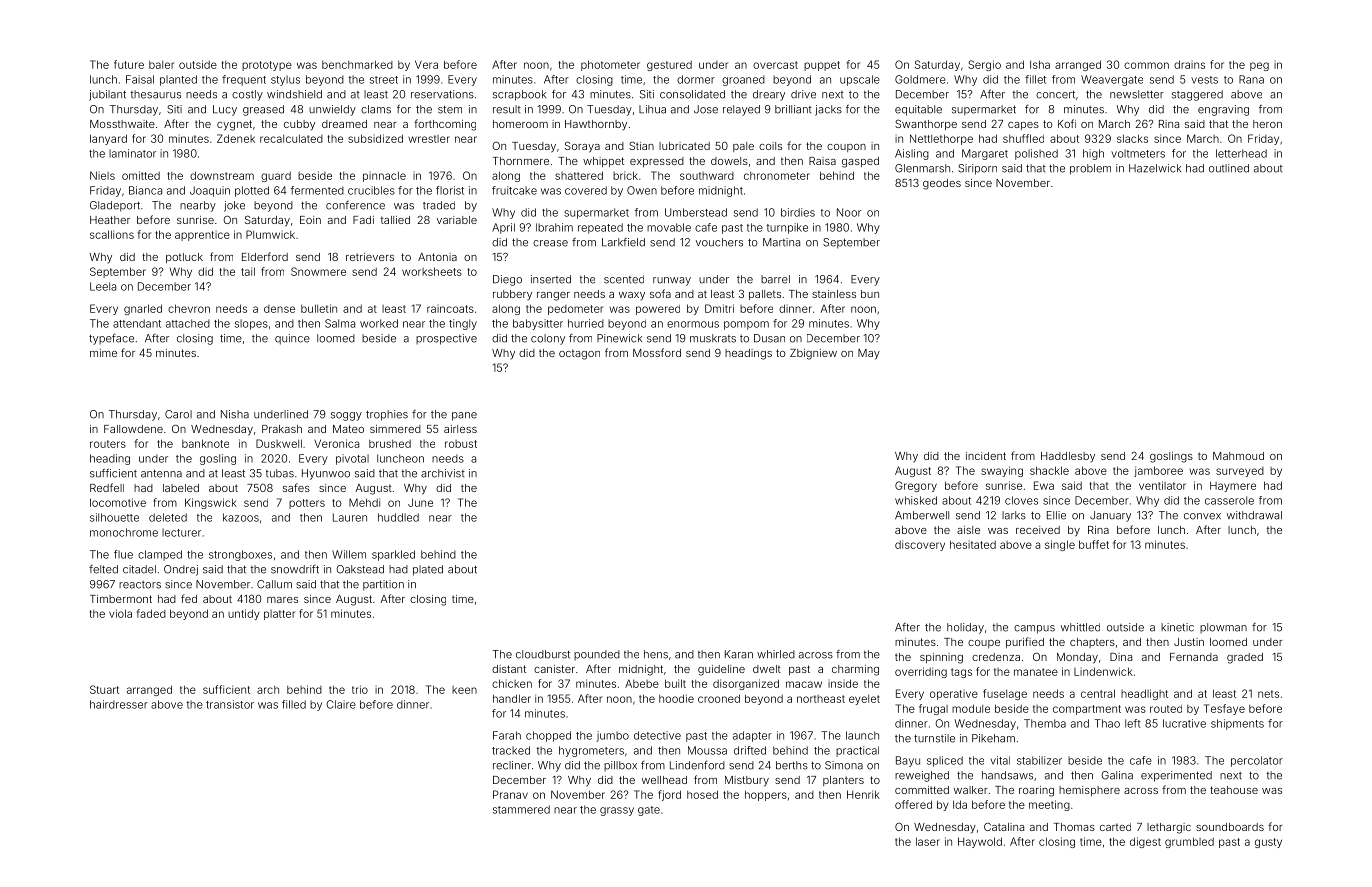 This screenshot has height=887, width=1372. I want to click on Mateo, so click(348, 429).
